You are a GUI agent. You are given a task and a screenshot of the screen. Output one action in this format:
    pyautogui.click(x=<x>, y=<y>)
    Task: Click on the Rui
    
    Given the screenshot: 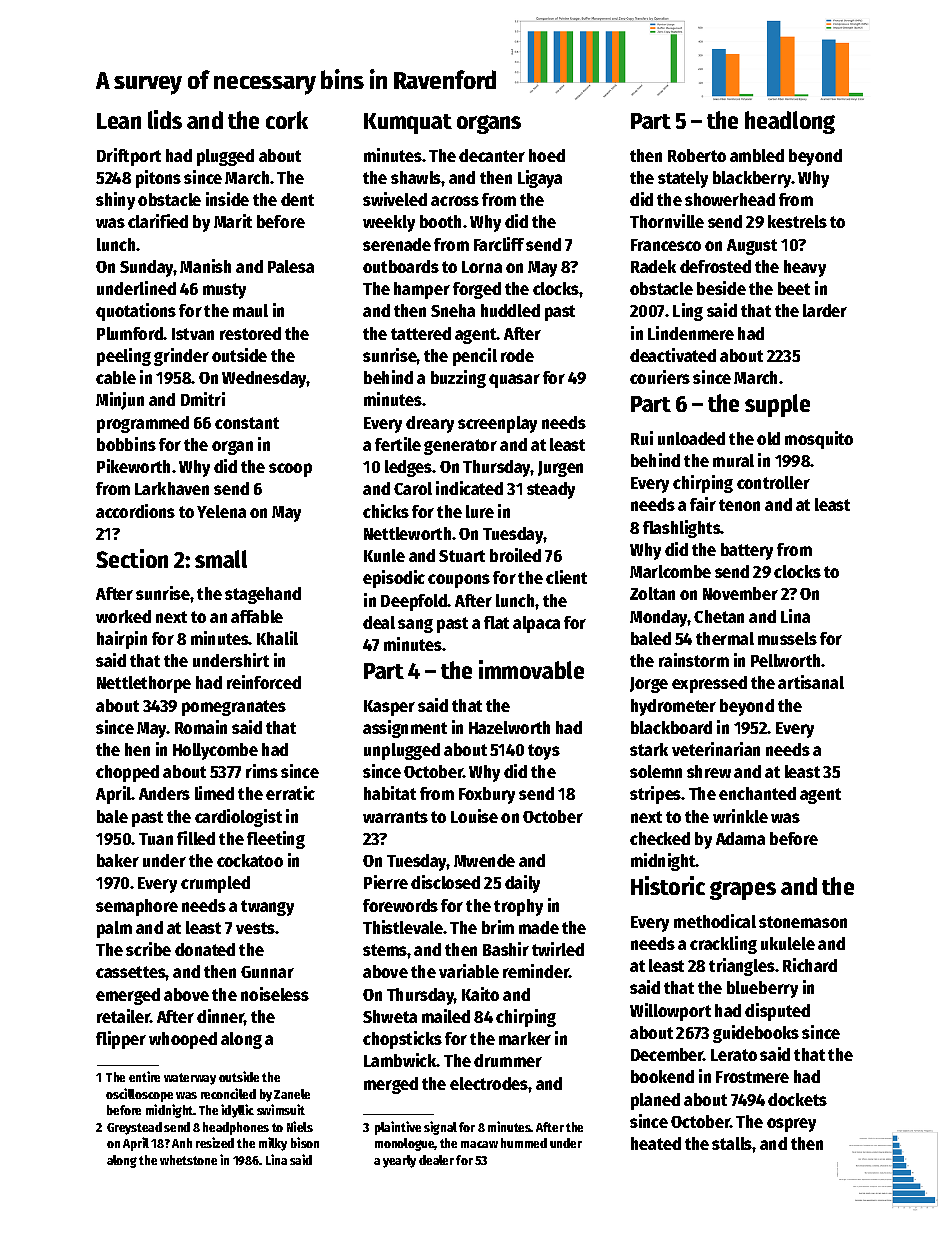 What is the action you would take?
    pyautogui.click(x=642, y=438)
